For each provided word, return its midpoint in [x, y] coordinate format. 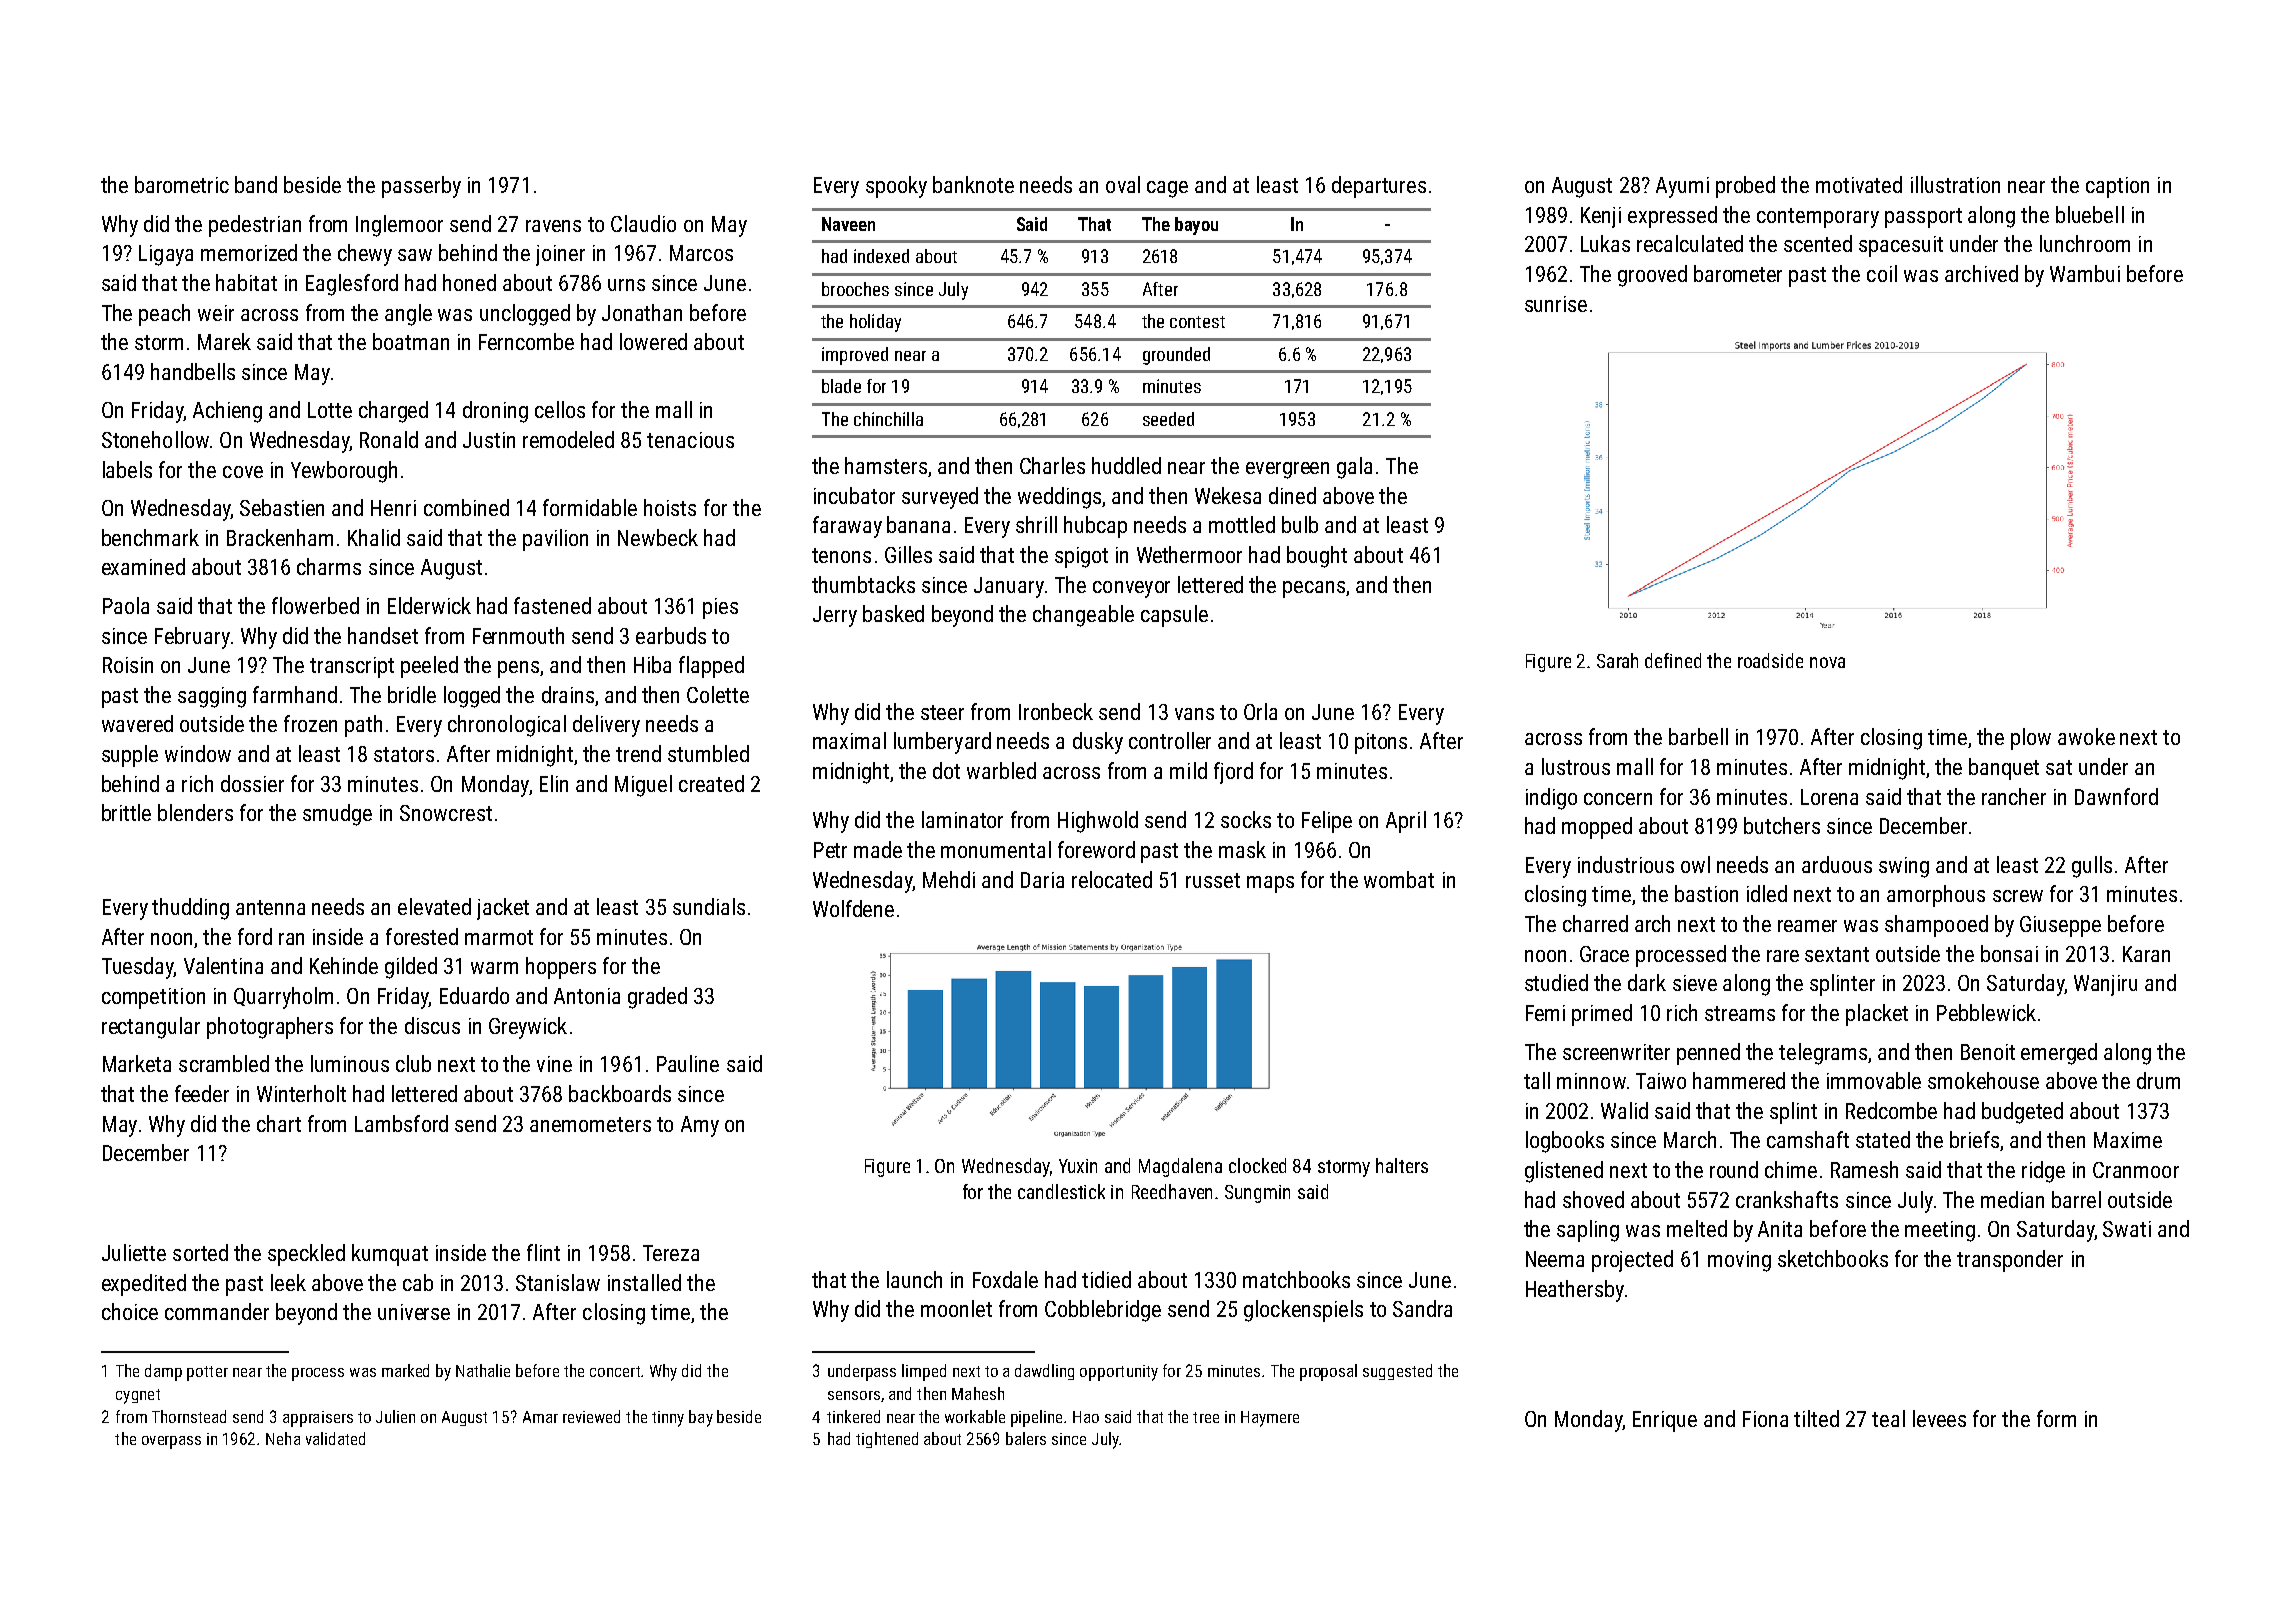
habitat [246, 282]
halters [1402, 1165]
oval [1123, 184]
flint [543, 1252]
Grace [1604, 954]
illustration [1955, 184]
